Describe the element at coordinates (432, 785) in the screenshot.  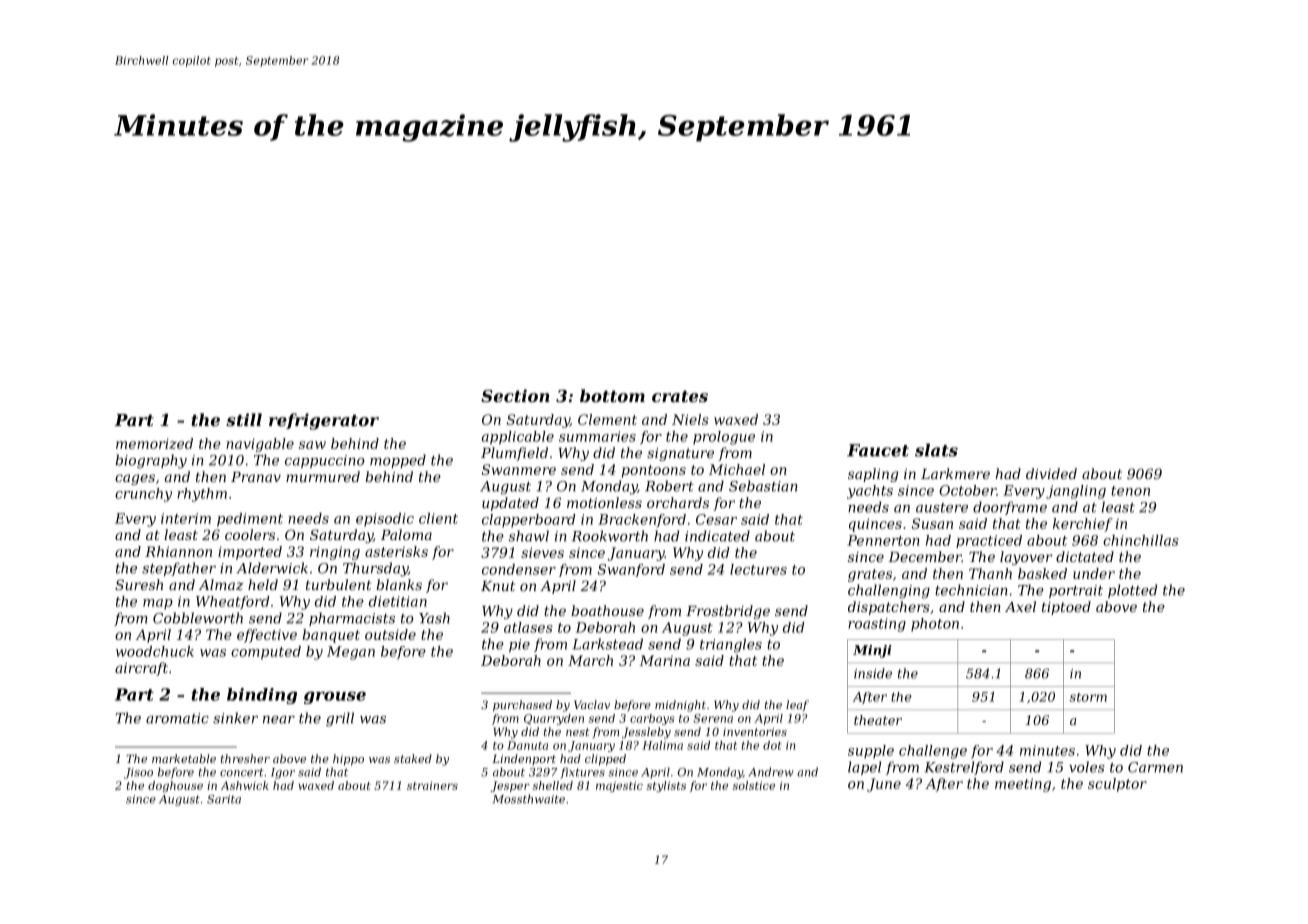
I see `strainers` at that location.
